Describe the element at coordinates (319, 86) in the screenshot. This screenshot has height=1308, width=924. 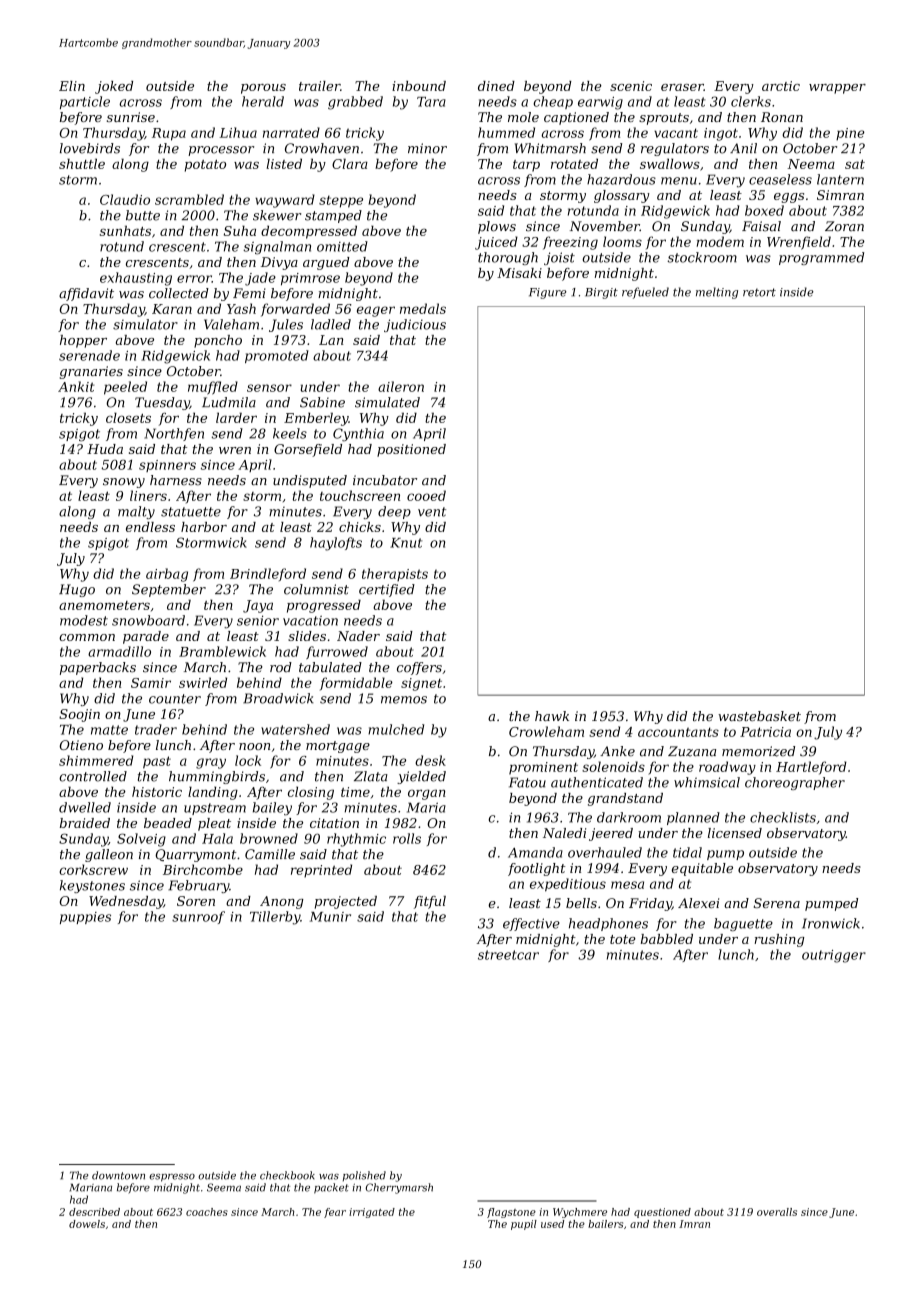
I see `trailer` at that location.
